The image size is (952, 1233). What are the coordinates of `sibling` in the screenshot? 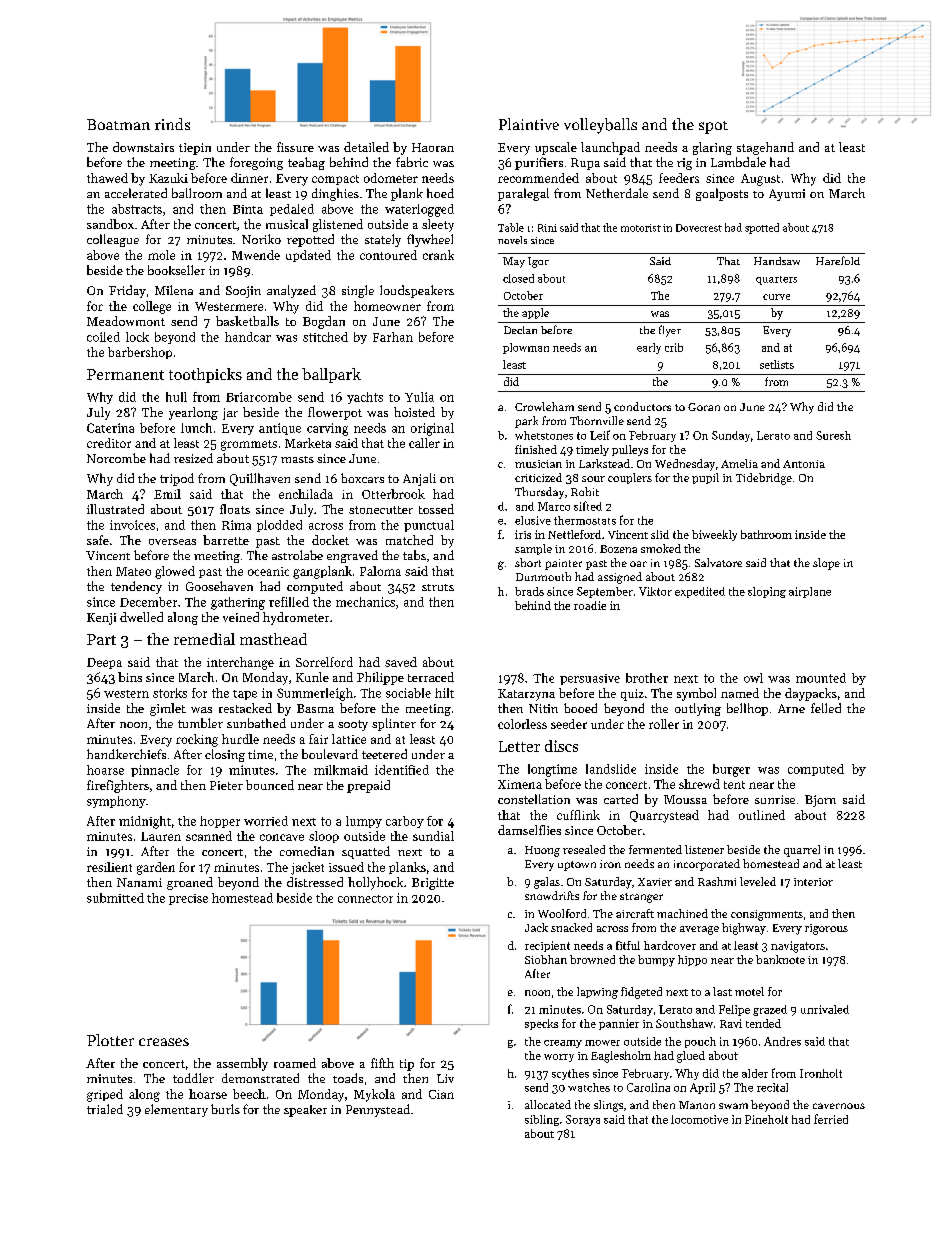 It's located at (542, 1120).
